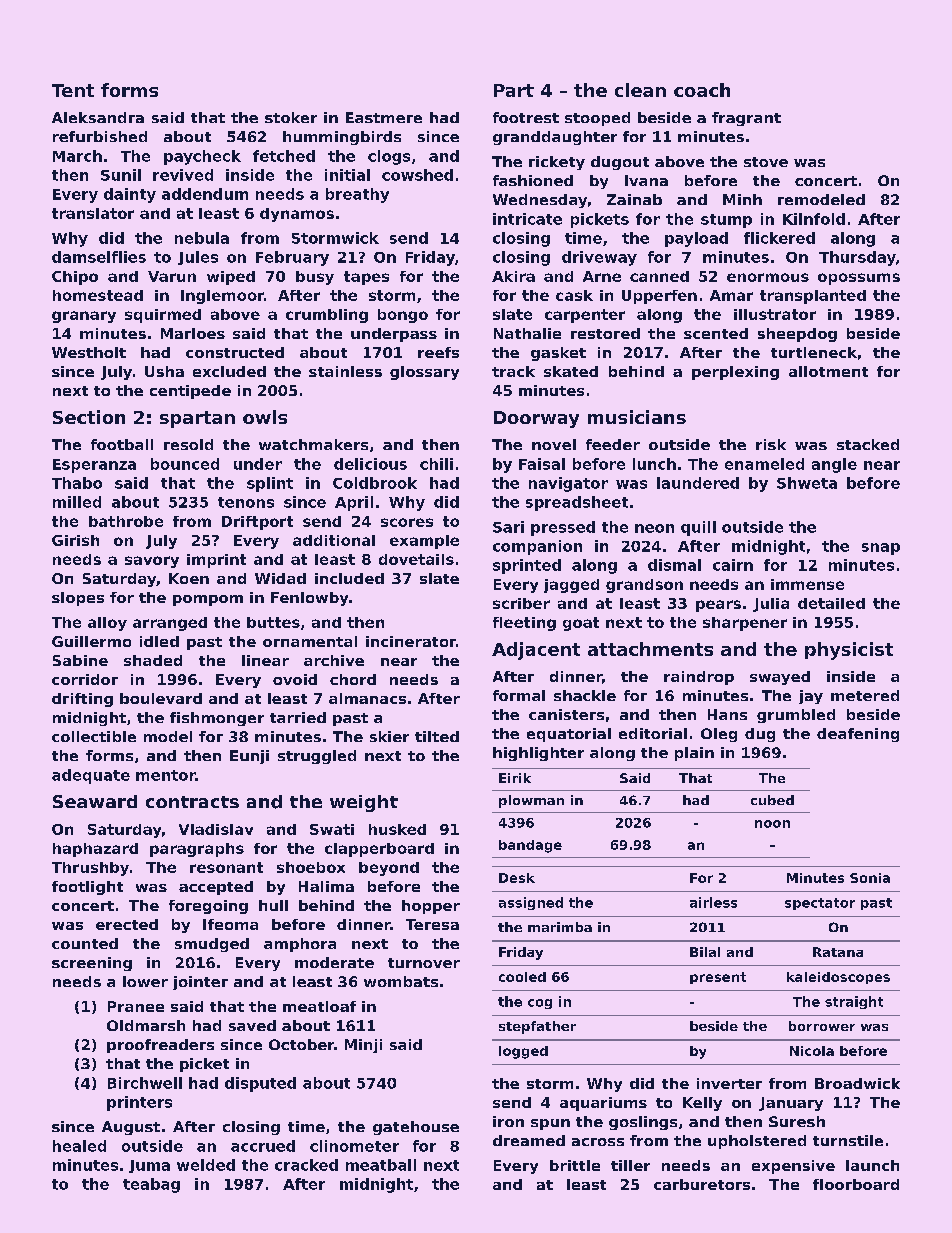  What do you see at coordinates (597, 119) in the page?
I see `stooped` at bounding box center [597, 119].
